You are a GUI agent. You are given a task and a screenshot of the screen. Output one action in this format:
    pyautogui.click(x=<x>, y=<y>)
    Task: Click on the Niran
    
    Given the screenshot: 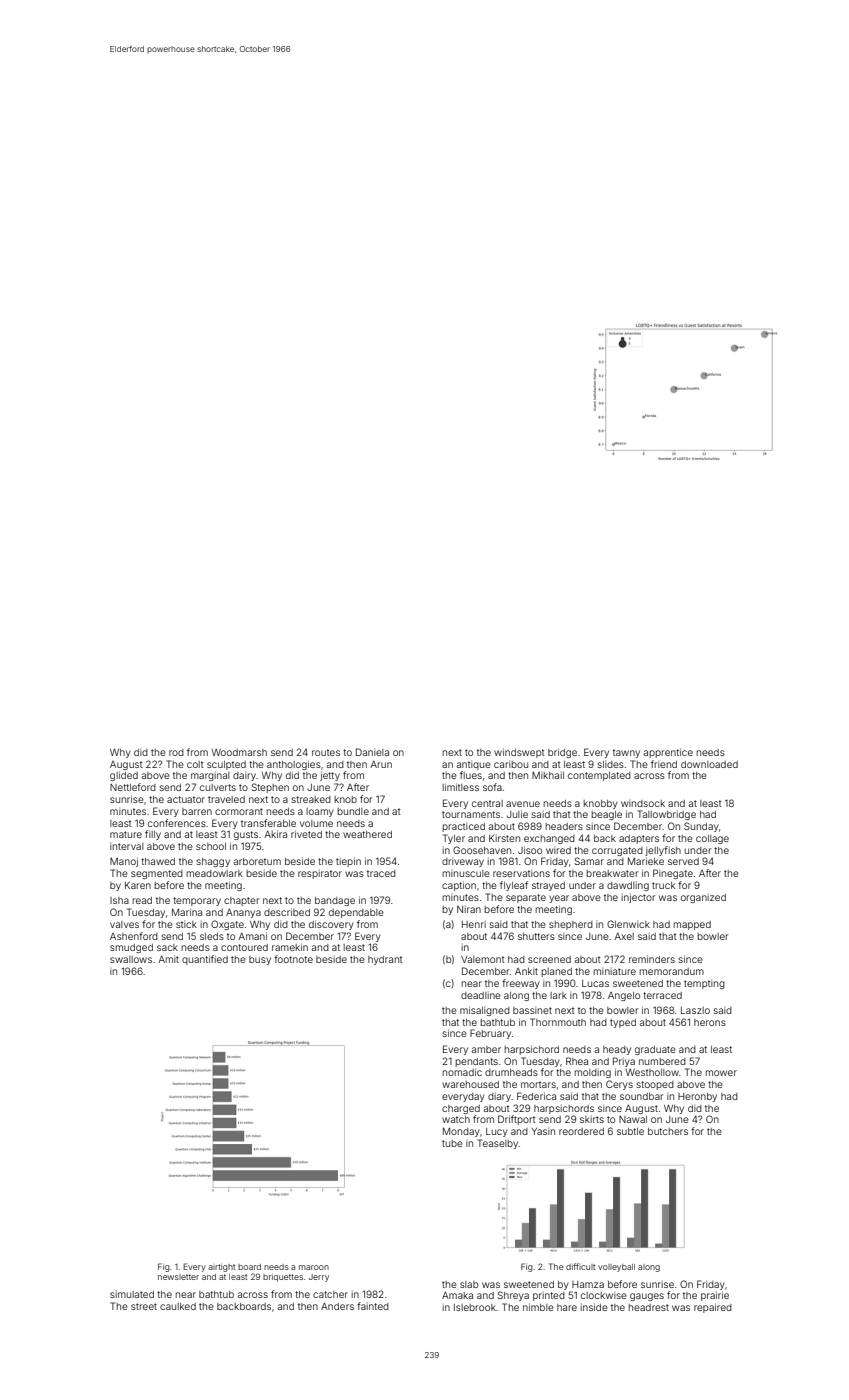 What is the action you would take?
    pyautogui.click(x=469, y=909)
